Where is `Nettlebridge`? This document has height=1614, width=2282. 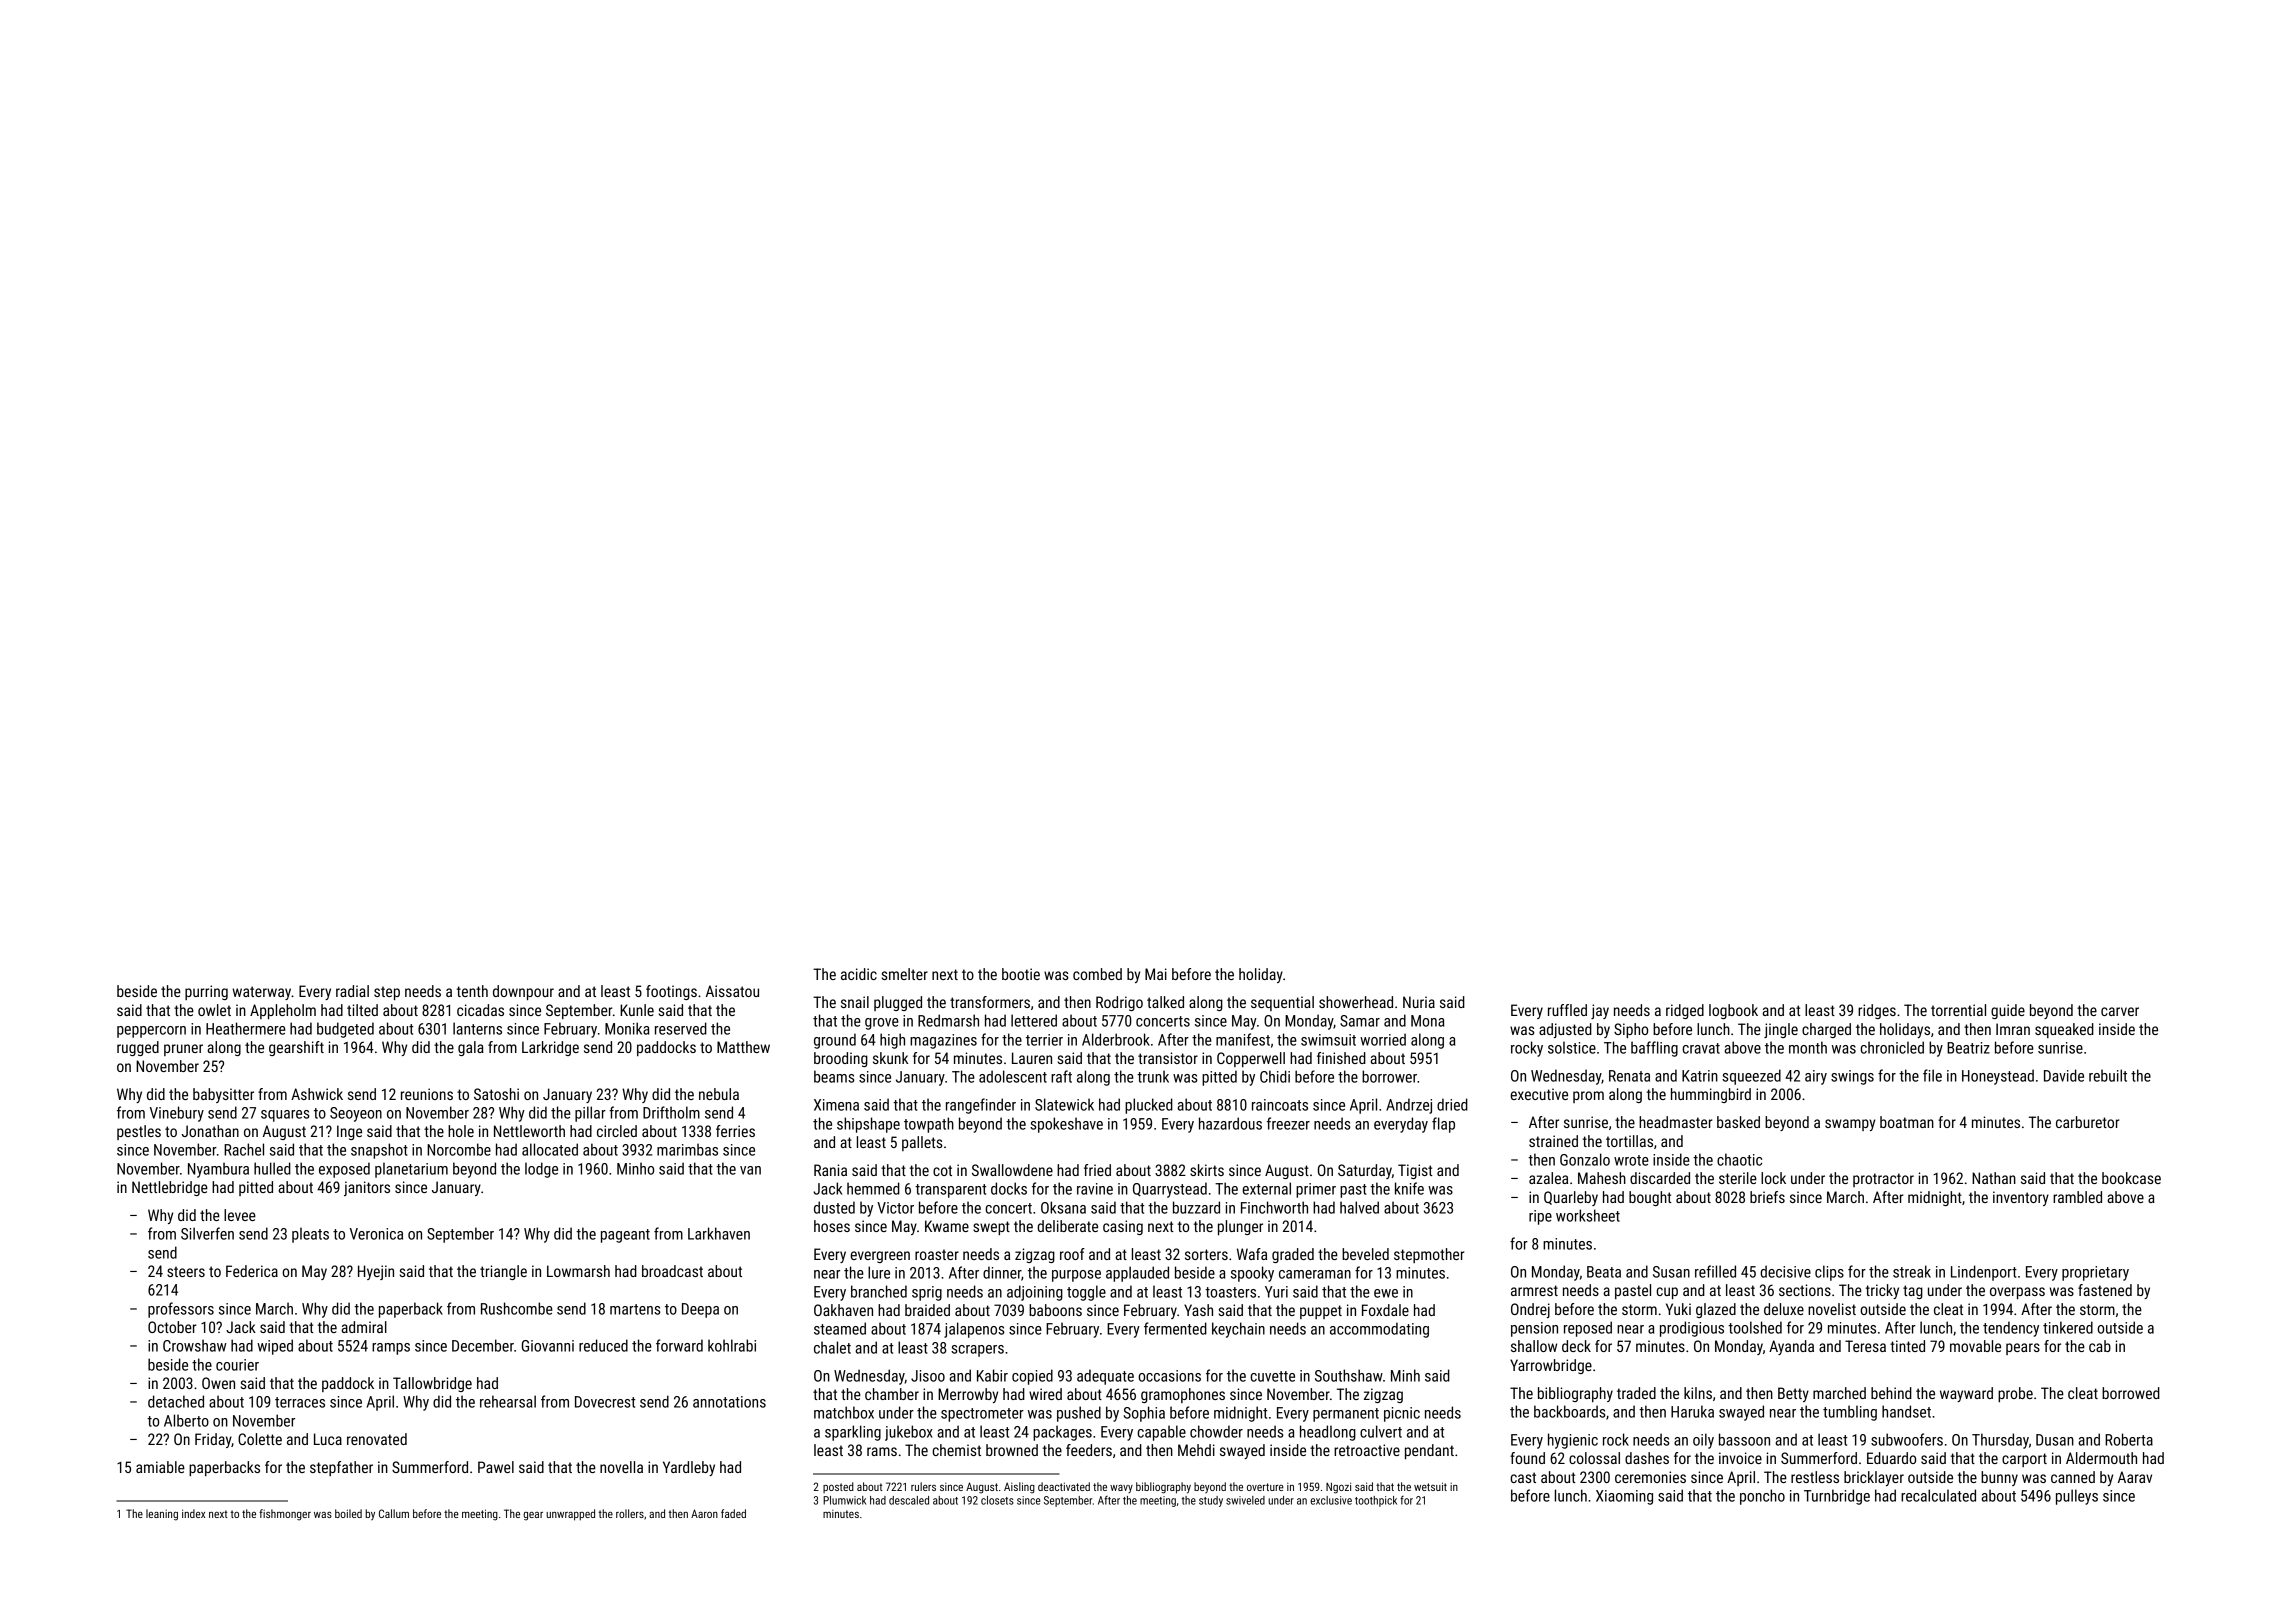 Nettlebridge is located at coordinates (170, 1188).
